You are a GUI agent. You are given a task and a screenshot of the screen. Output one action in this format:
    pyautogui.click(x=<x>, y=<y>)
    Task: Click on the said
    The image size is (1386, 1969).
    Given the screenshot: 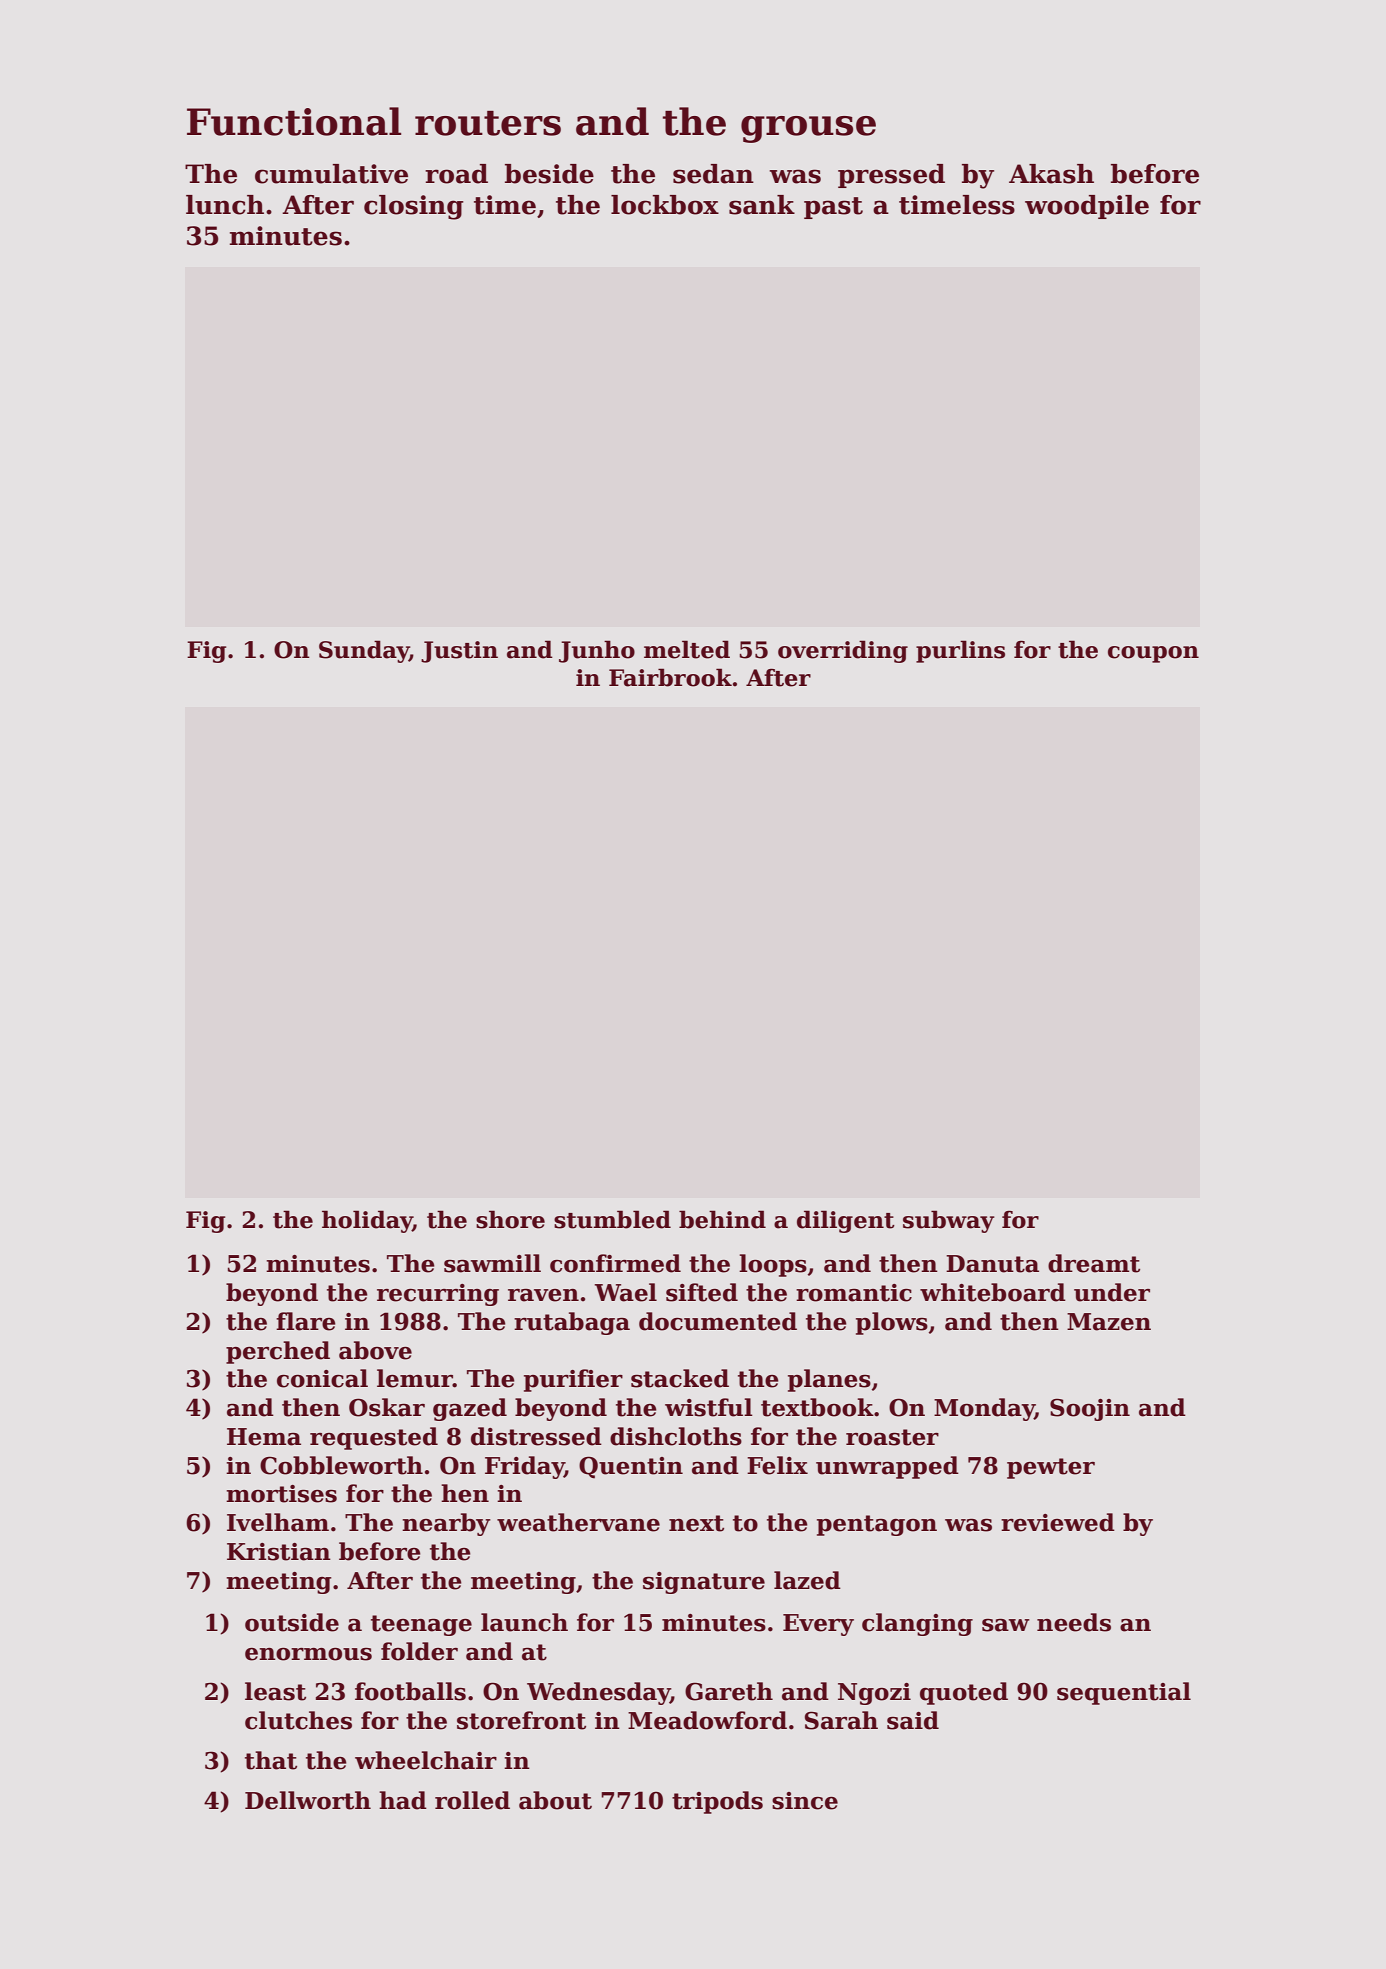 What is the action you would take?
    pyautogui.click(x=913, y=1720)
